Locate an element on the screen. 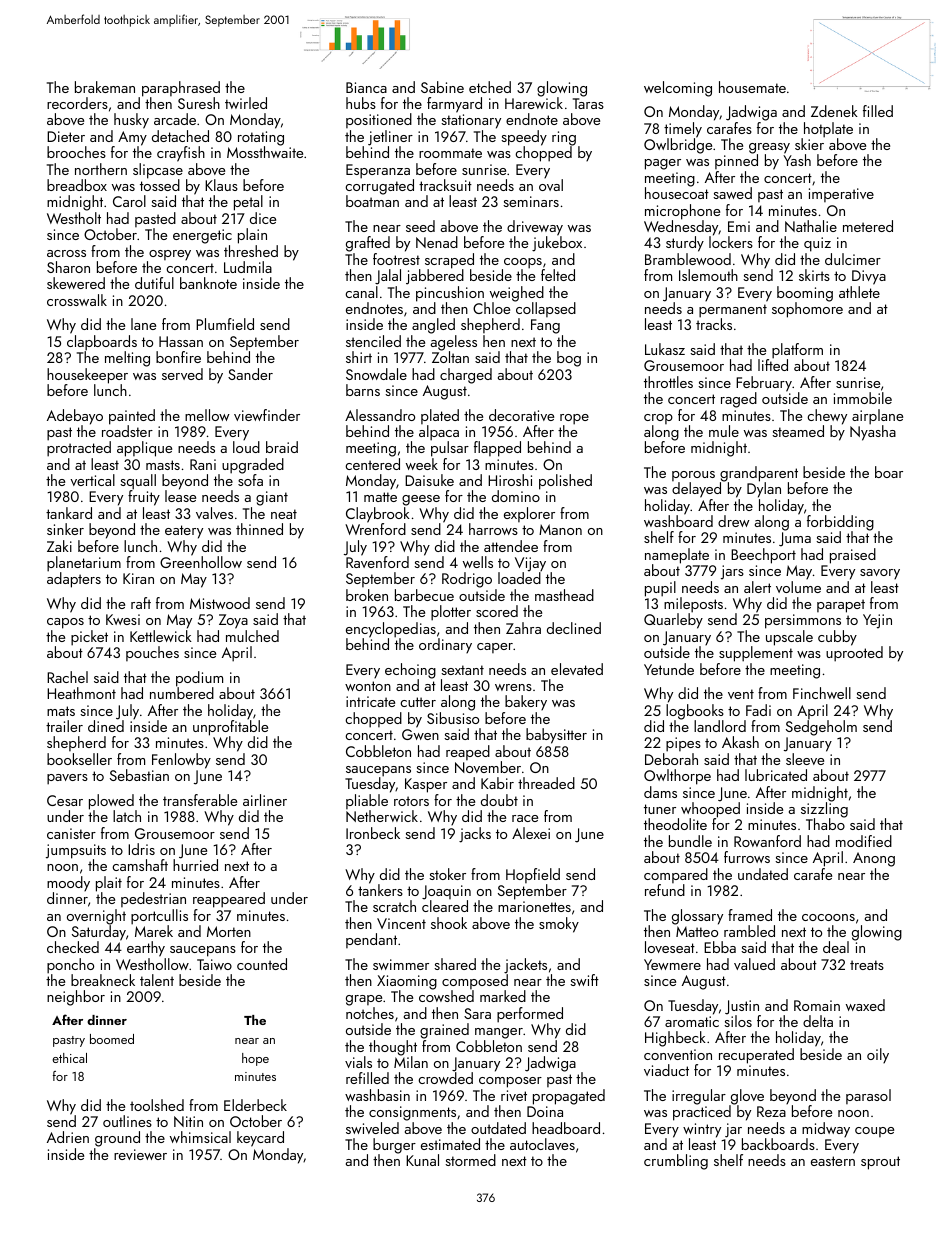 This screenshot has width=952, height=1233. permanent is located at coordinates (733, 311).
